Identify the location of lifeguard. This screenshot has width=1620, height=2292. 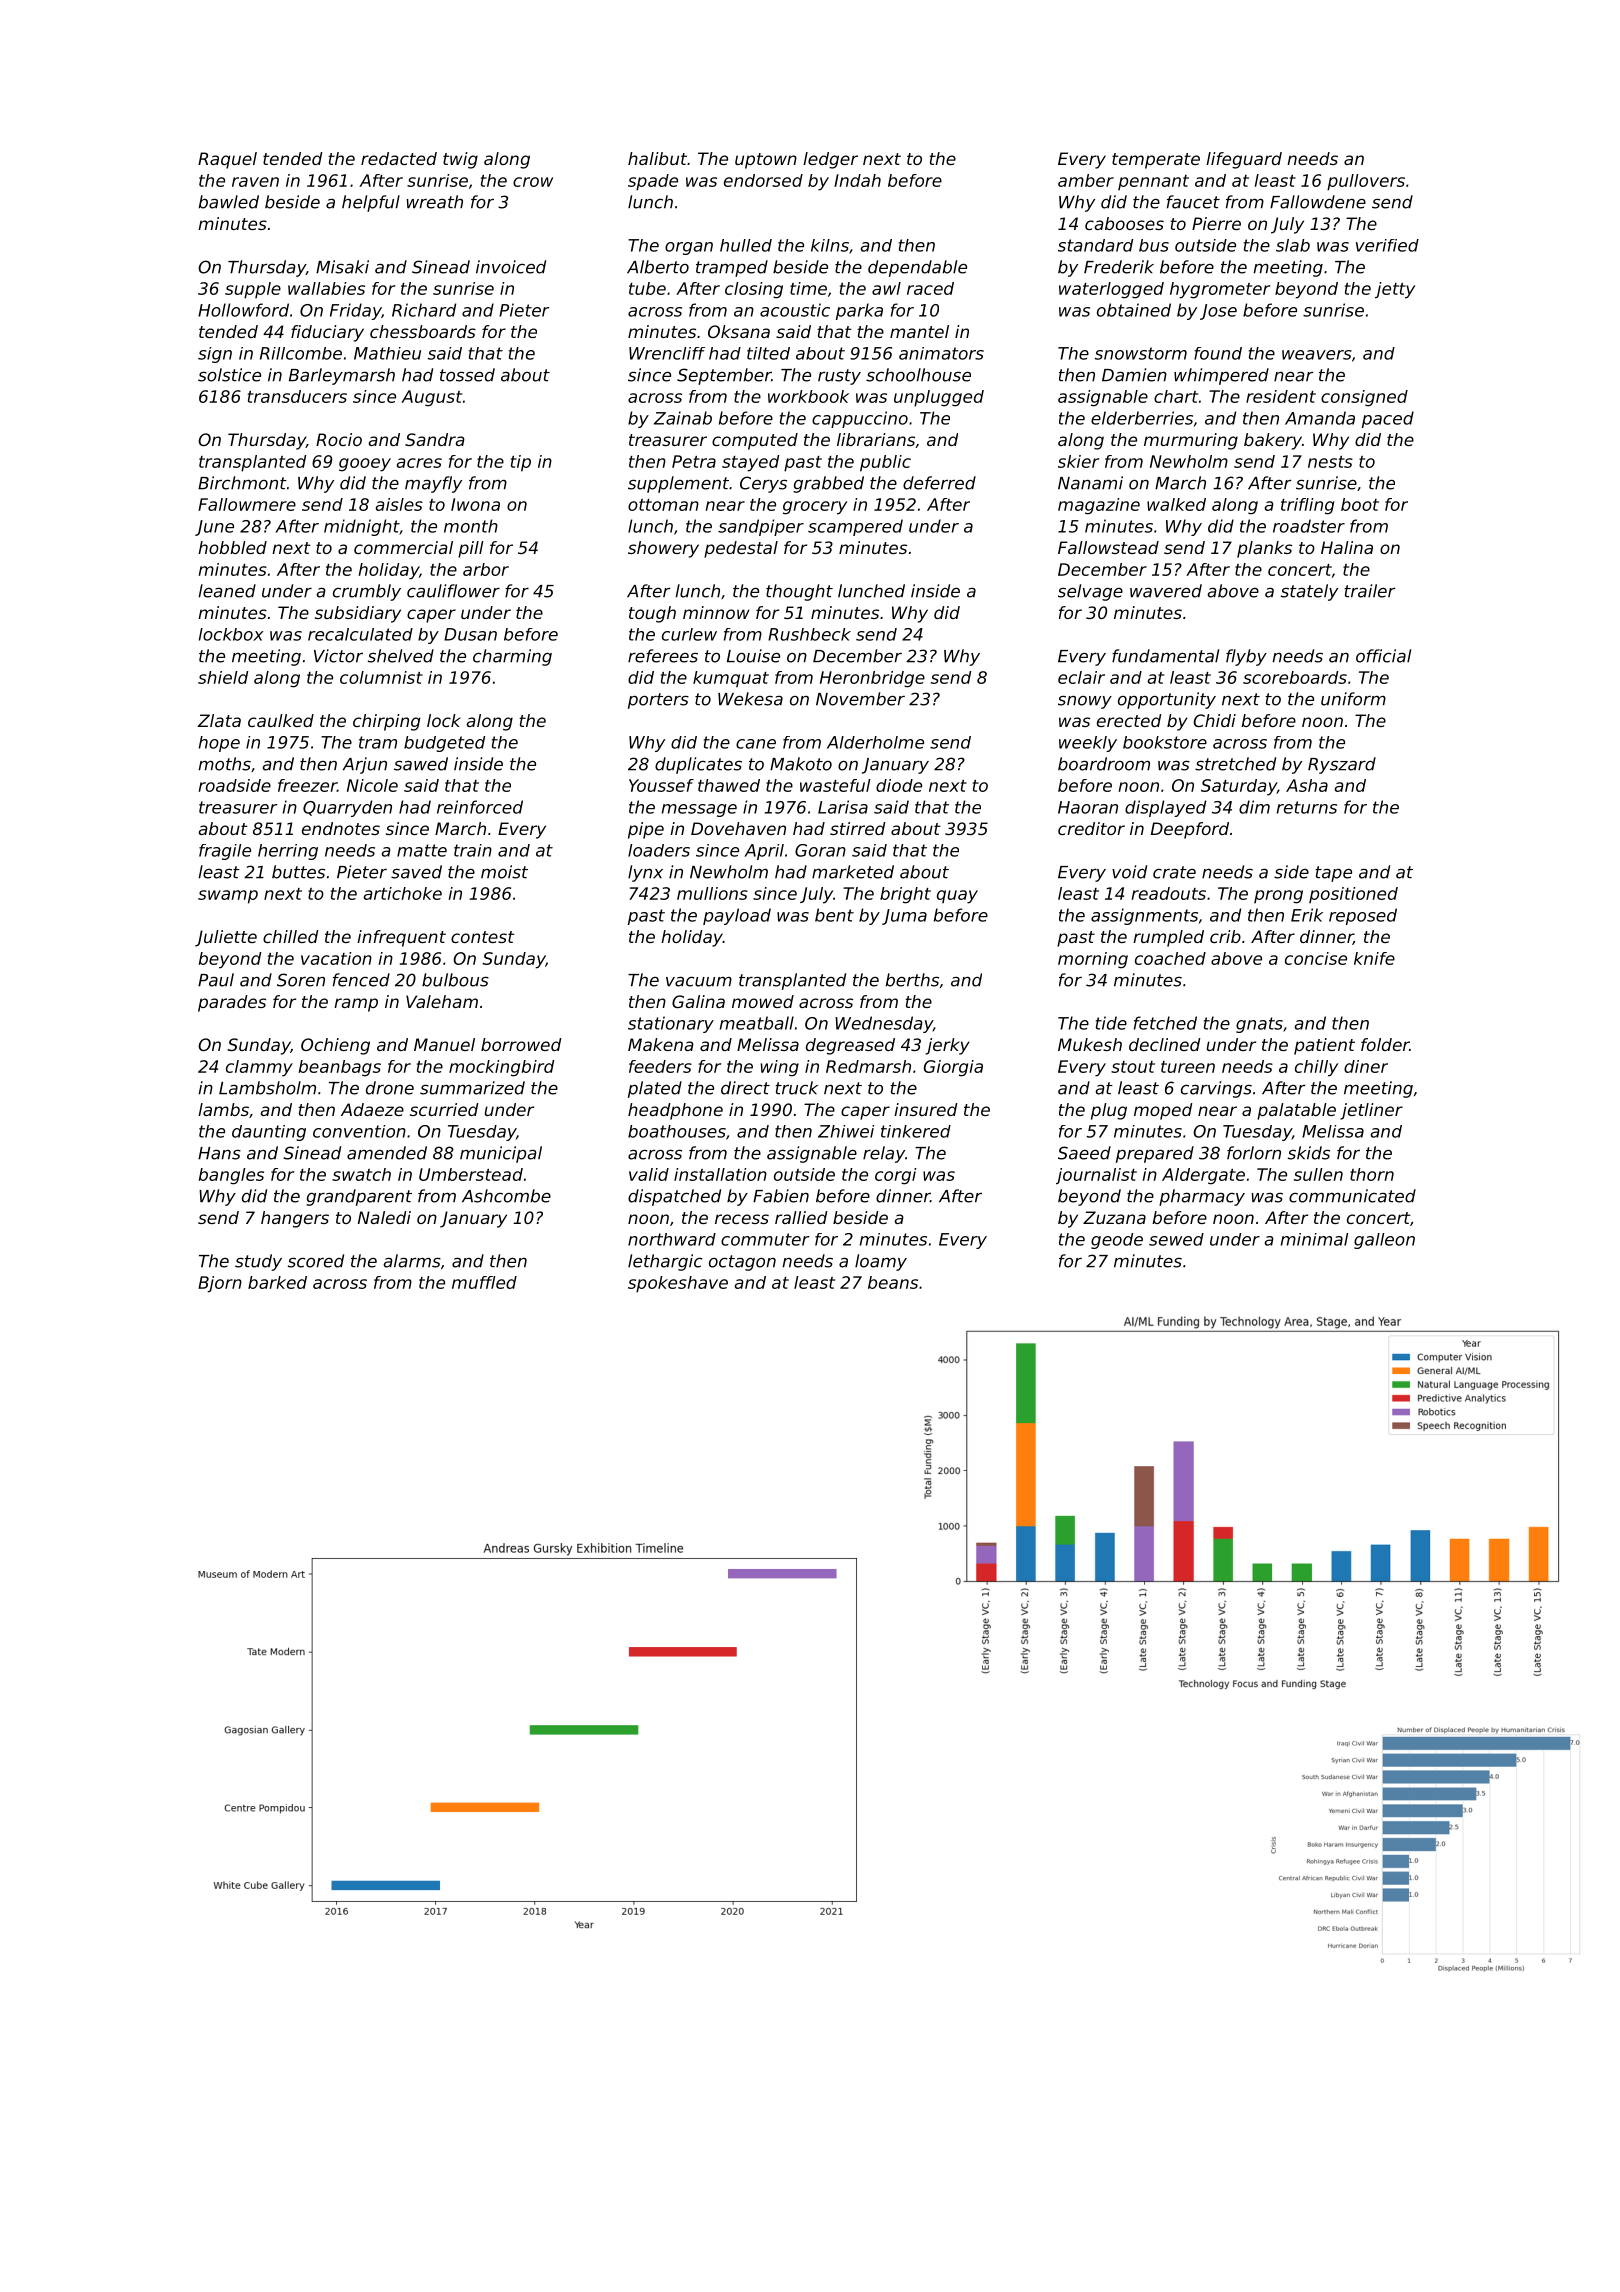
(1244, 160).
